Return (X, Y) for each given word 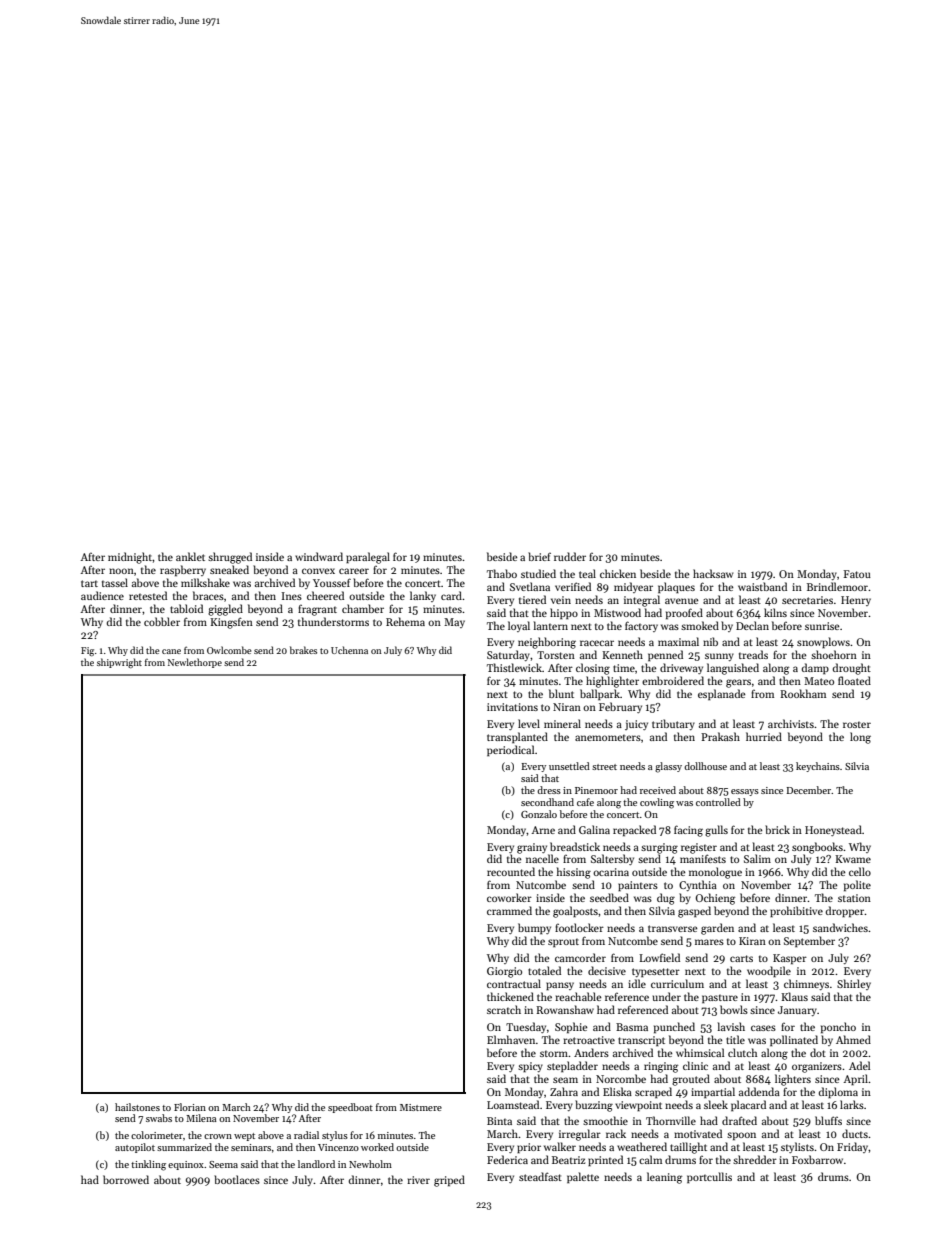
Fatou (857, 574)
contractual (514, 983)
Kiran (752, 941)
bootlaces (237, 1179)
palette (583, 1177)
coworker (509, 897)
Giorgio (504, 972)
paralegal (368, 558)
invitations (512, 707)
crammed (509, 910)
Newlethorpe (195, 663)
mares (709, 942)
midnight (130, 558)
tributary (673, 724)
